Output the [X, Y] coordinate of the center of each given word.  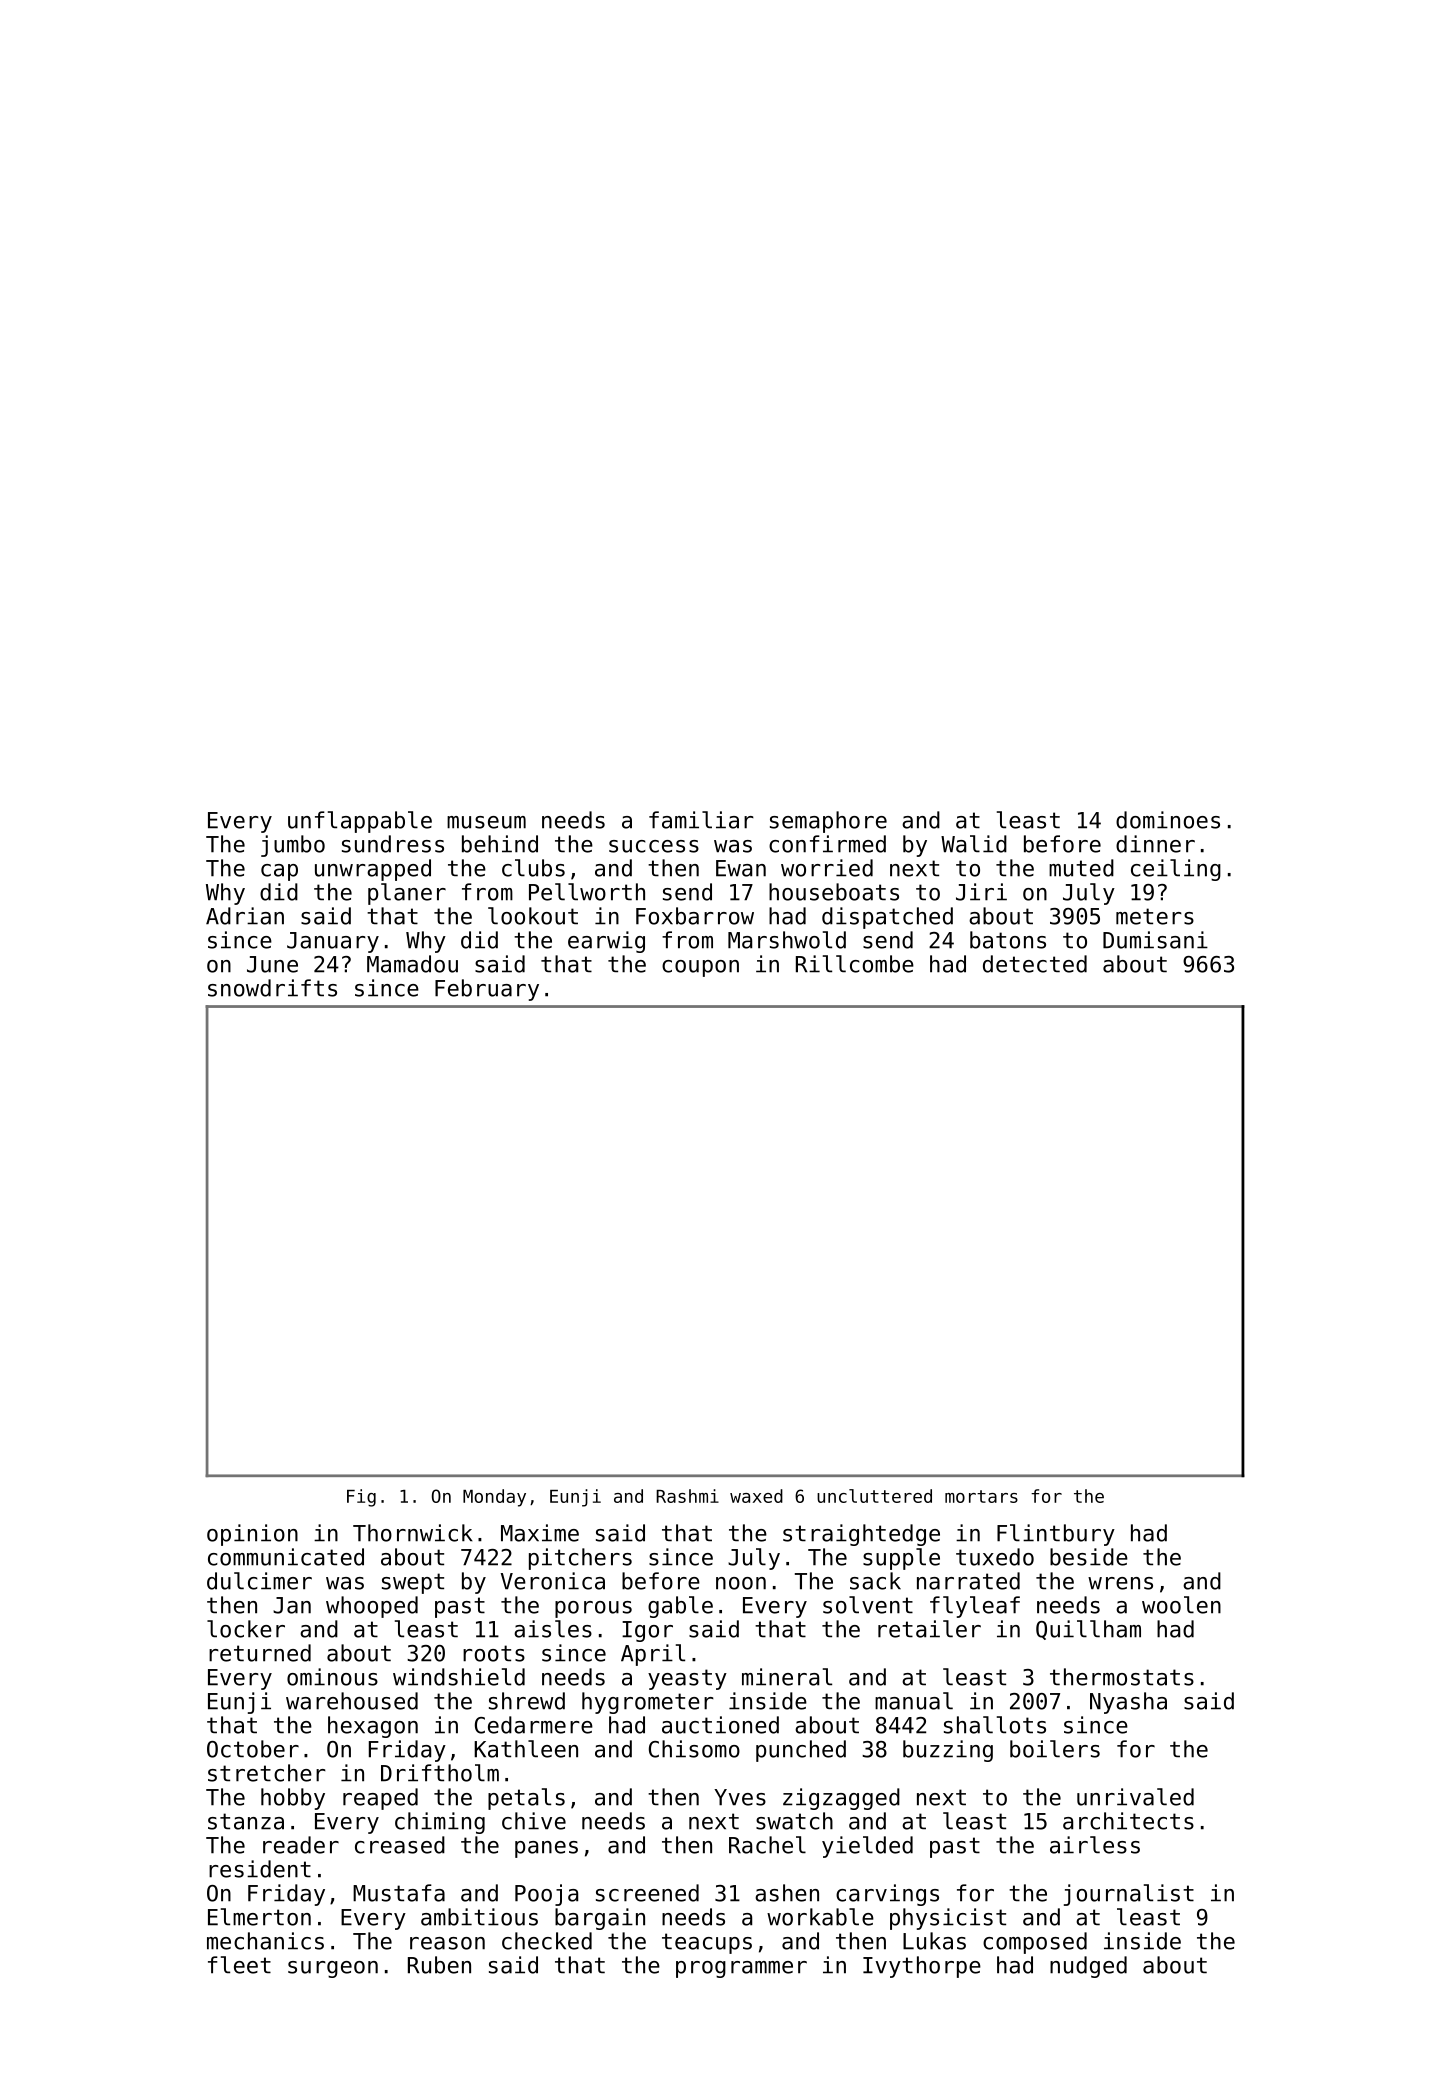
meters [1155, 916]
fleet [239, 1965]
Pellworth [587, 892]
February [487, 990]
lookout [533, 916]
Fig [361, 1498]
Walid [974, 844]
